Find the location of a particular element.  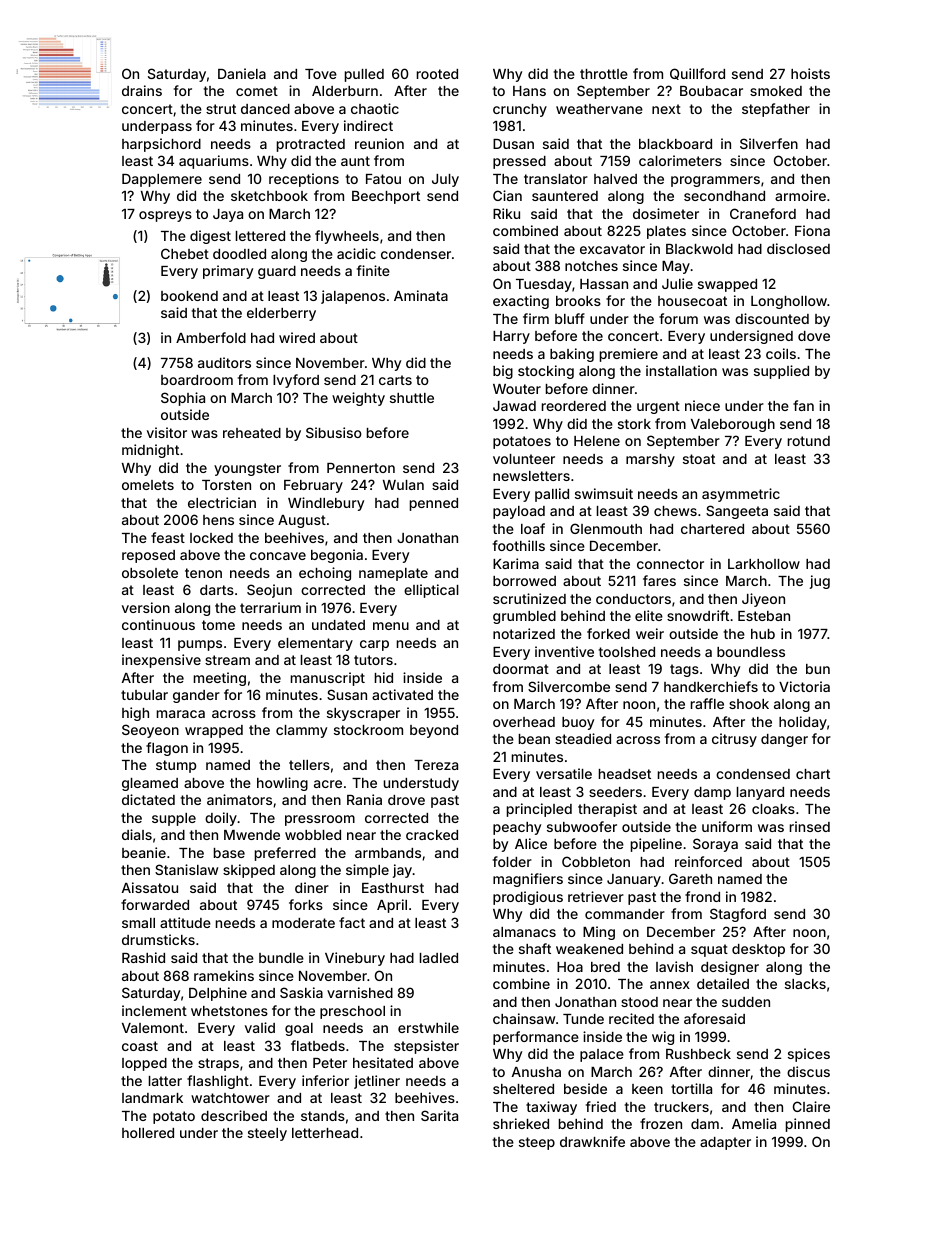

throttle is located at coordinates (604, 74).
